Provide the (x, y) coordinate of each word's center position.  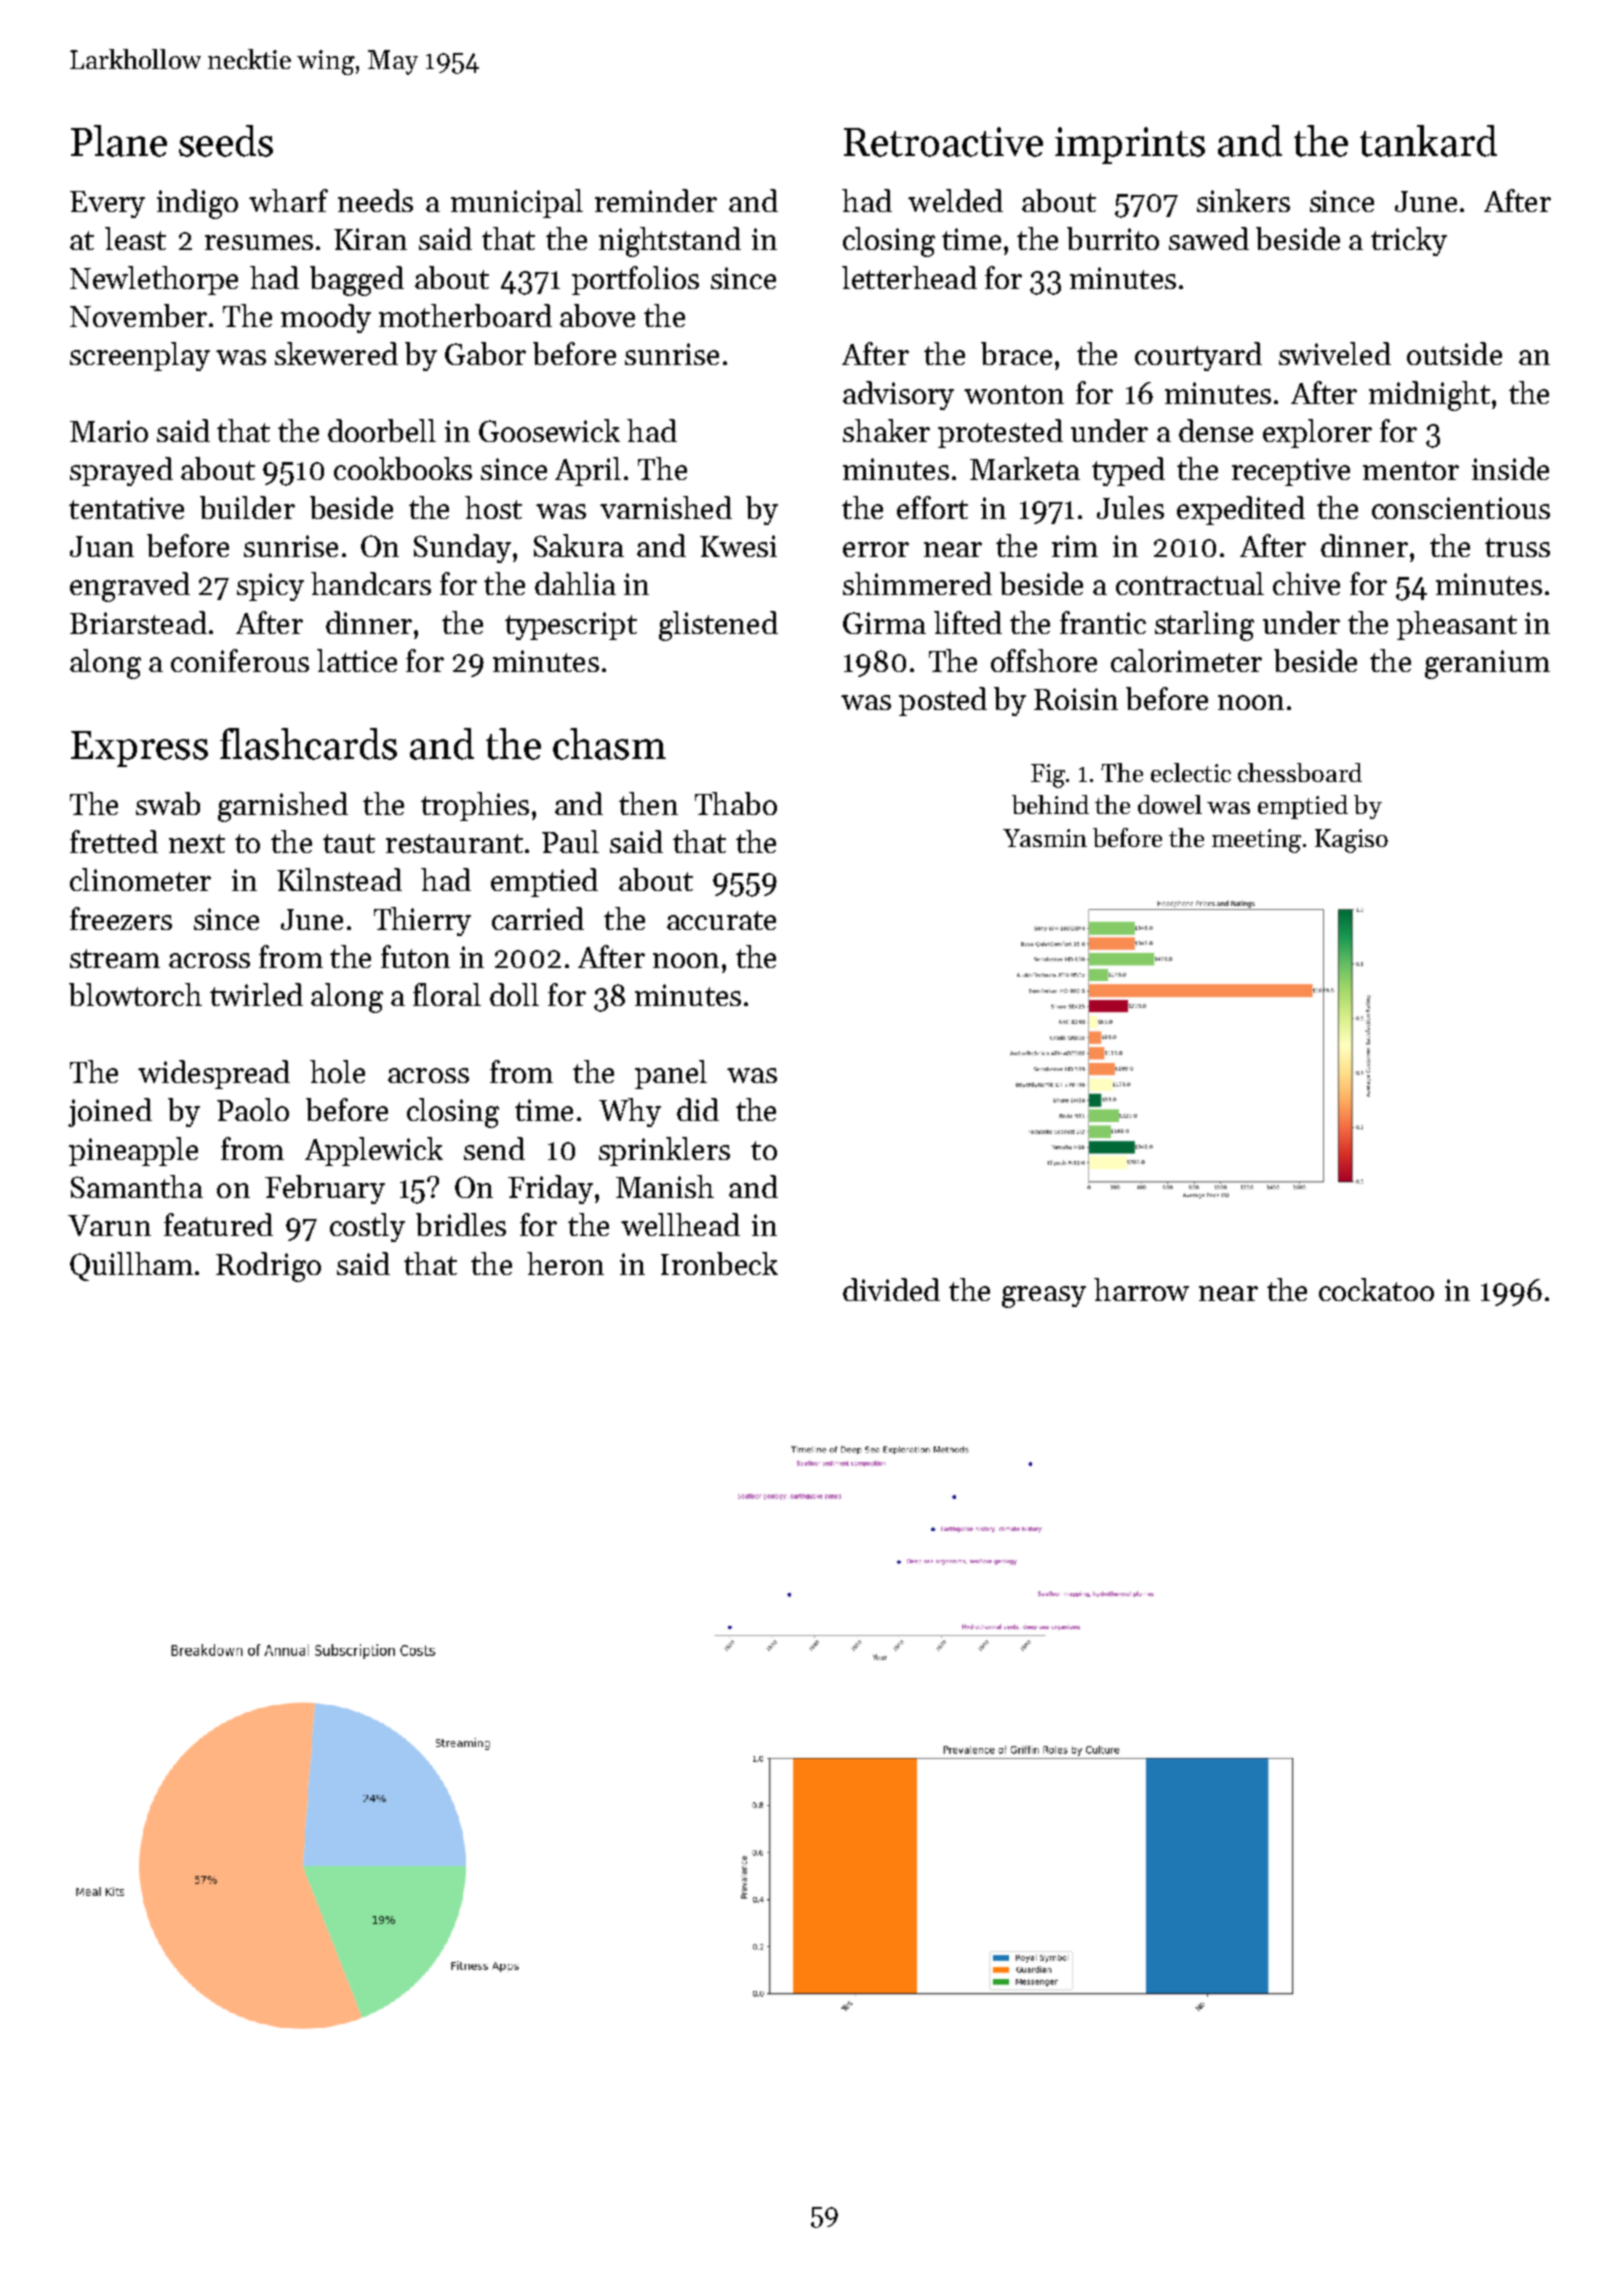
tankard (1428, 141)
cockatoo (1376, 1289)
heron (565, 1263)
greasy (1044, 1297)
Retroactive (943, 142)
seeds (226, 141)
